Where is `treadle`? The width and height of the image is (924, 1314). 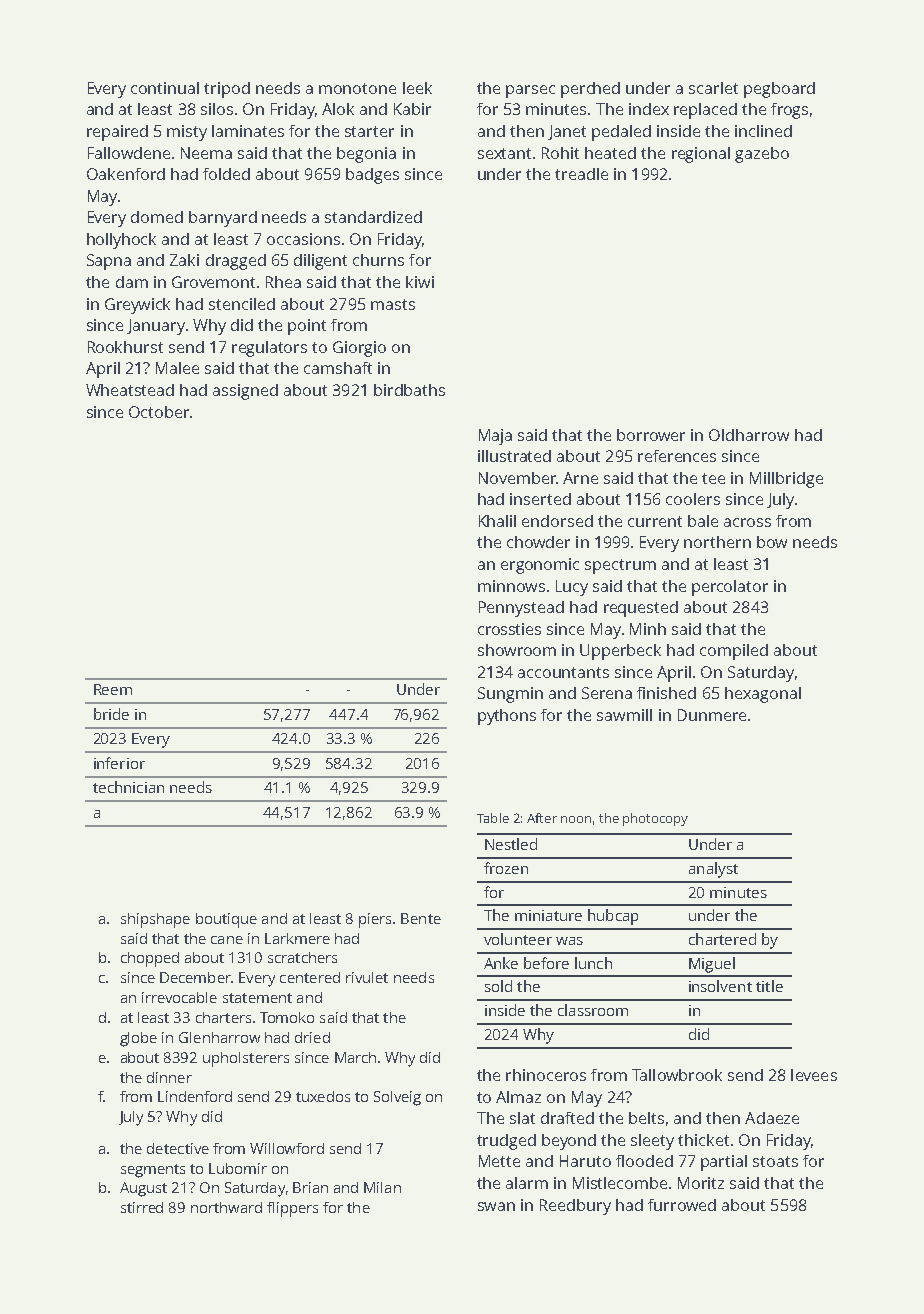 treadle is located at coordinates (581, 174).
